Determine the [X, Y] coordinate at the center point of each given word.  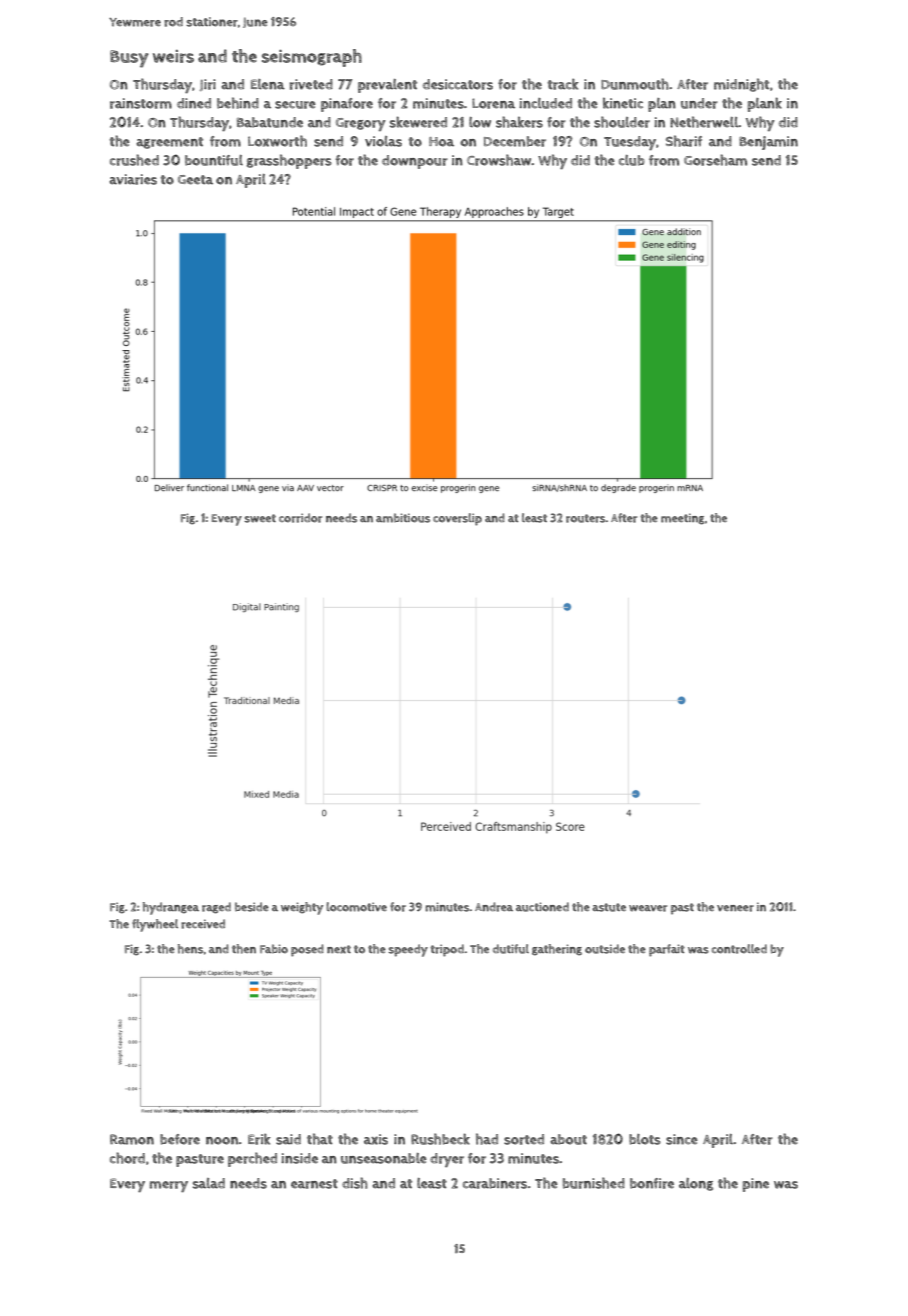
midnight [741, 85]
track [563, 84]
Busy [129, 59]
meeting [682, 519]
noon [222, 1141]
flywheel [155, 925]
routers [586, 518]
